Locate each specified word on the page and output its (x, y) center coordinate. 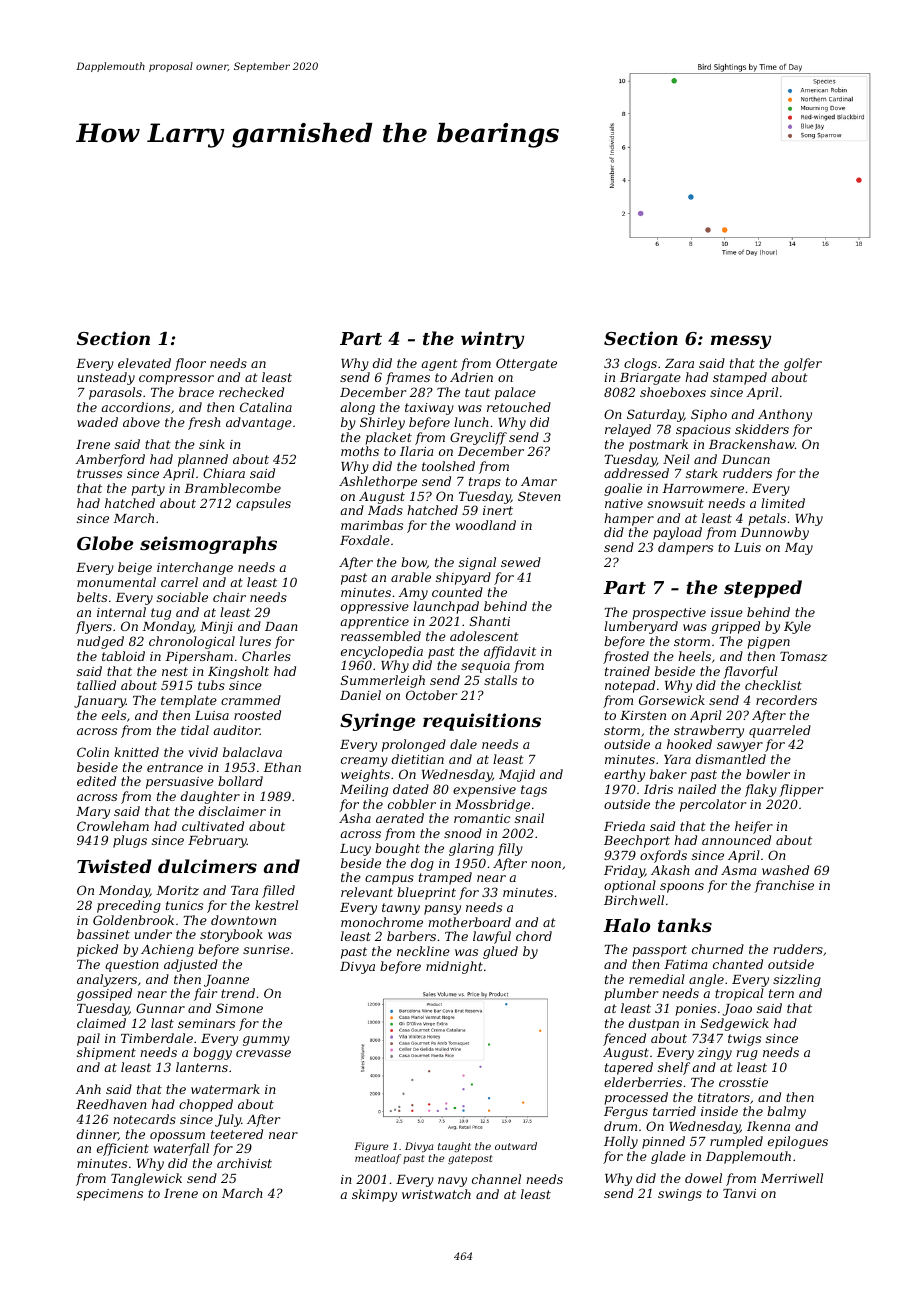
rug (747, 1055)
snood (463, 833)
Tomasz (803, 657)
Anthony (785, 415)
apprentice (374, 623)
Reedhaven (111, 1104)
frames (408, 378)
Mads (385, 510)
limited (783, 503)
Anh (88, 1089)
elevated (144, 363)
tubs (211, 685)
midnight (454, 967)
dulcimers (207, 866)
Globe (105, 543)
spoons (682, 888)
